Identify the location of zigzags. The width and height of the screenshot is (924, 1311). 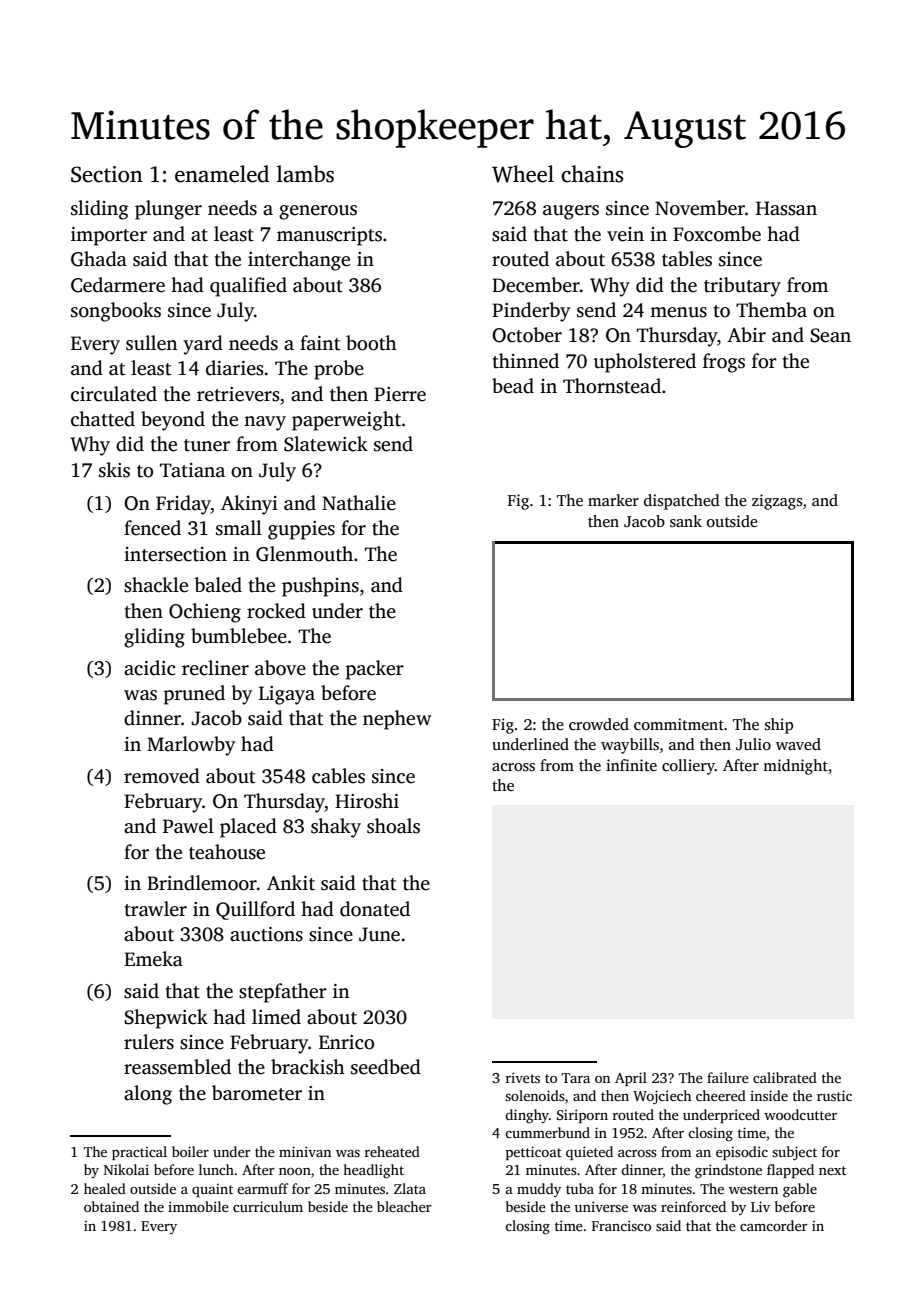
(777, 502).
